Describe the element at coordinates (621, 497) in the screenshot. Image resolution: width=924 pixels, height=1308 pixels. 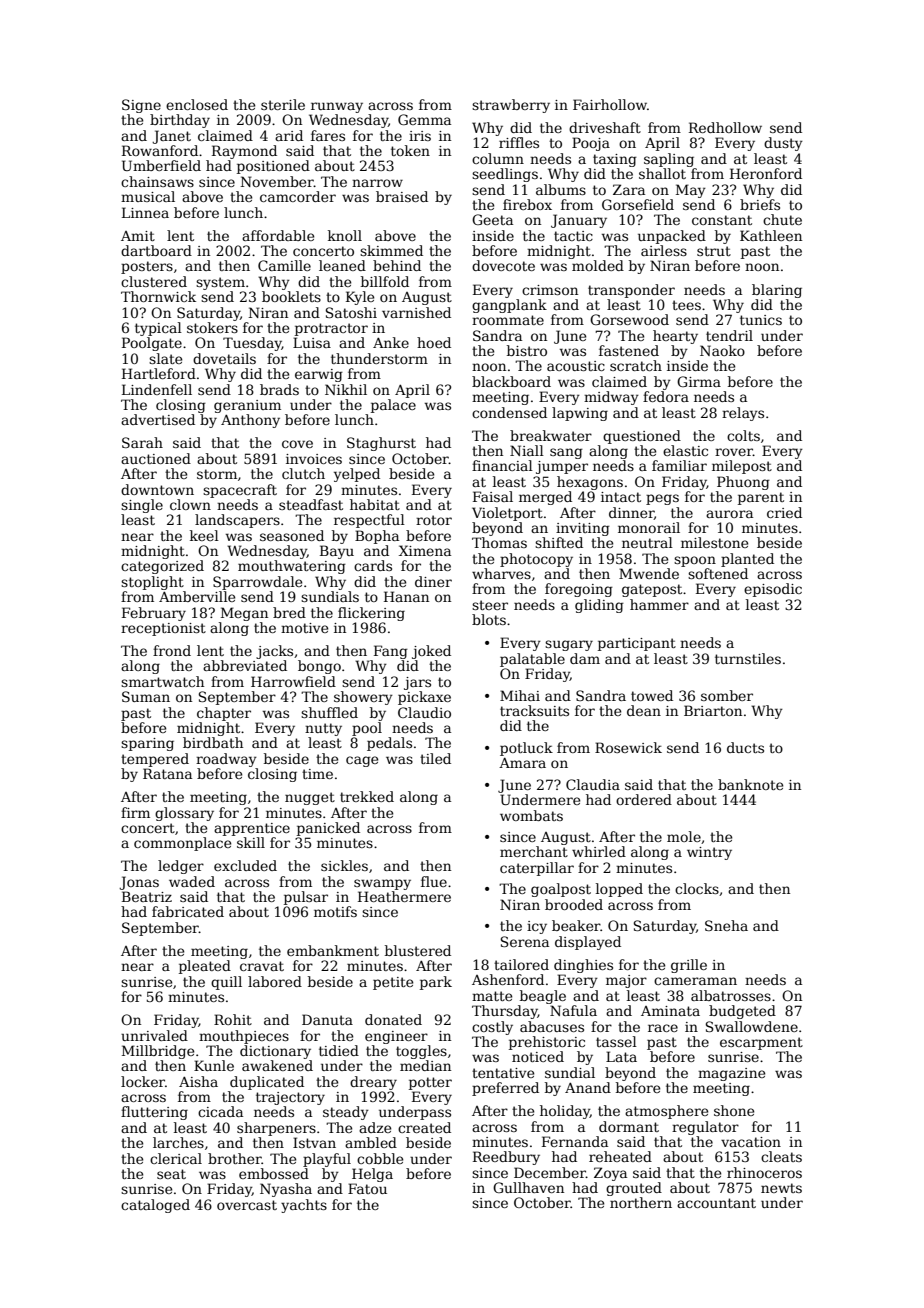
I see `intact` at that location.
